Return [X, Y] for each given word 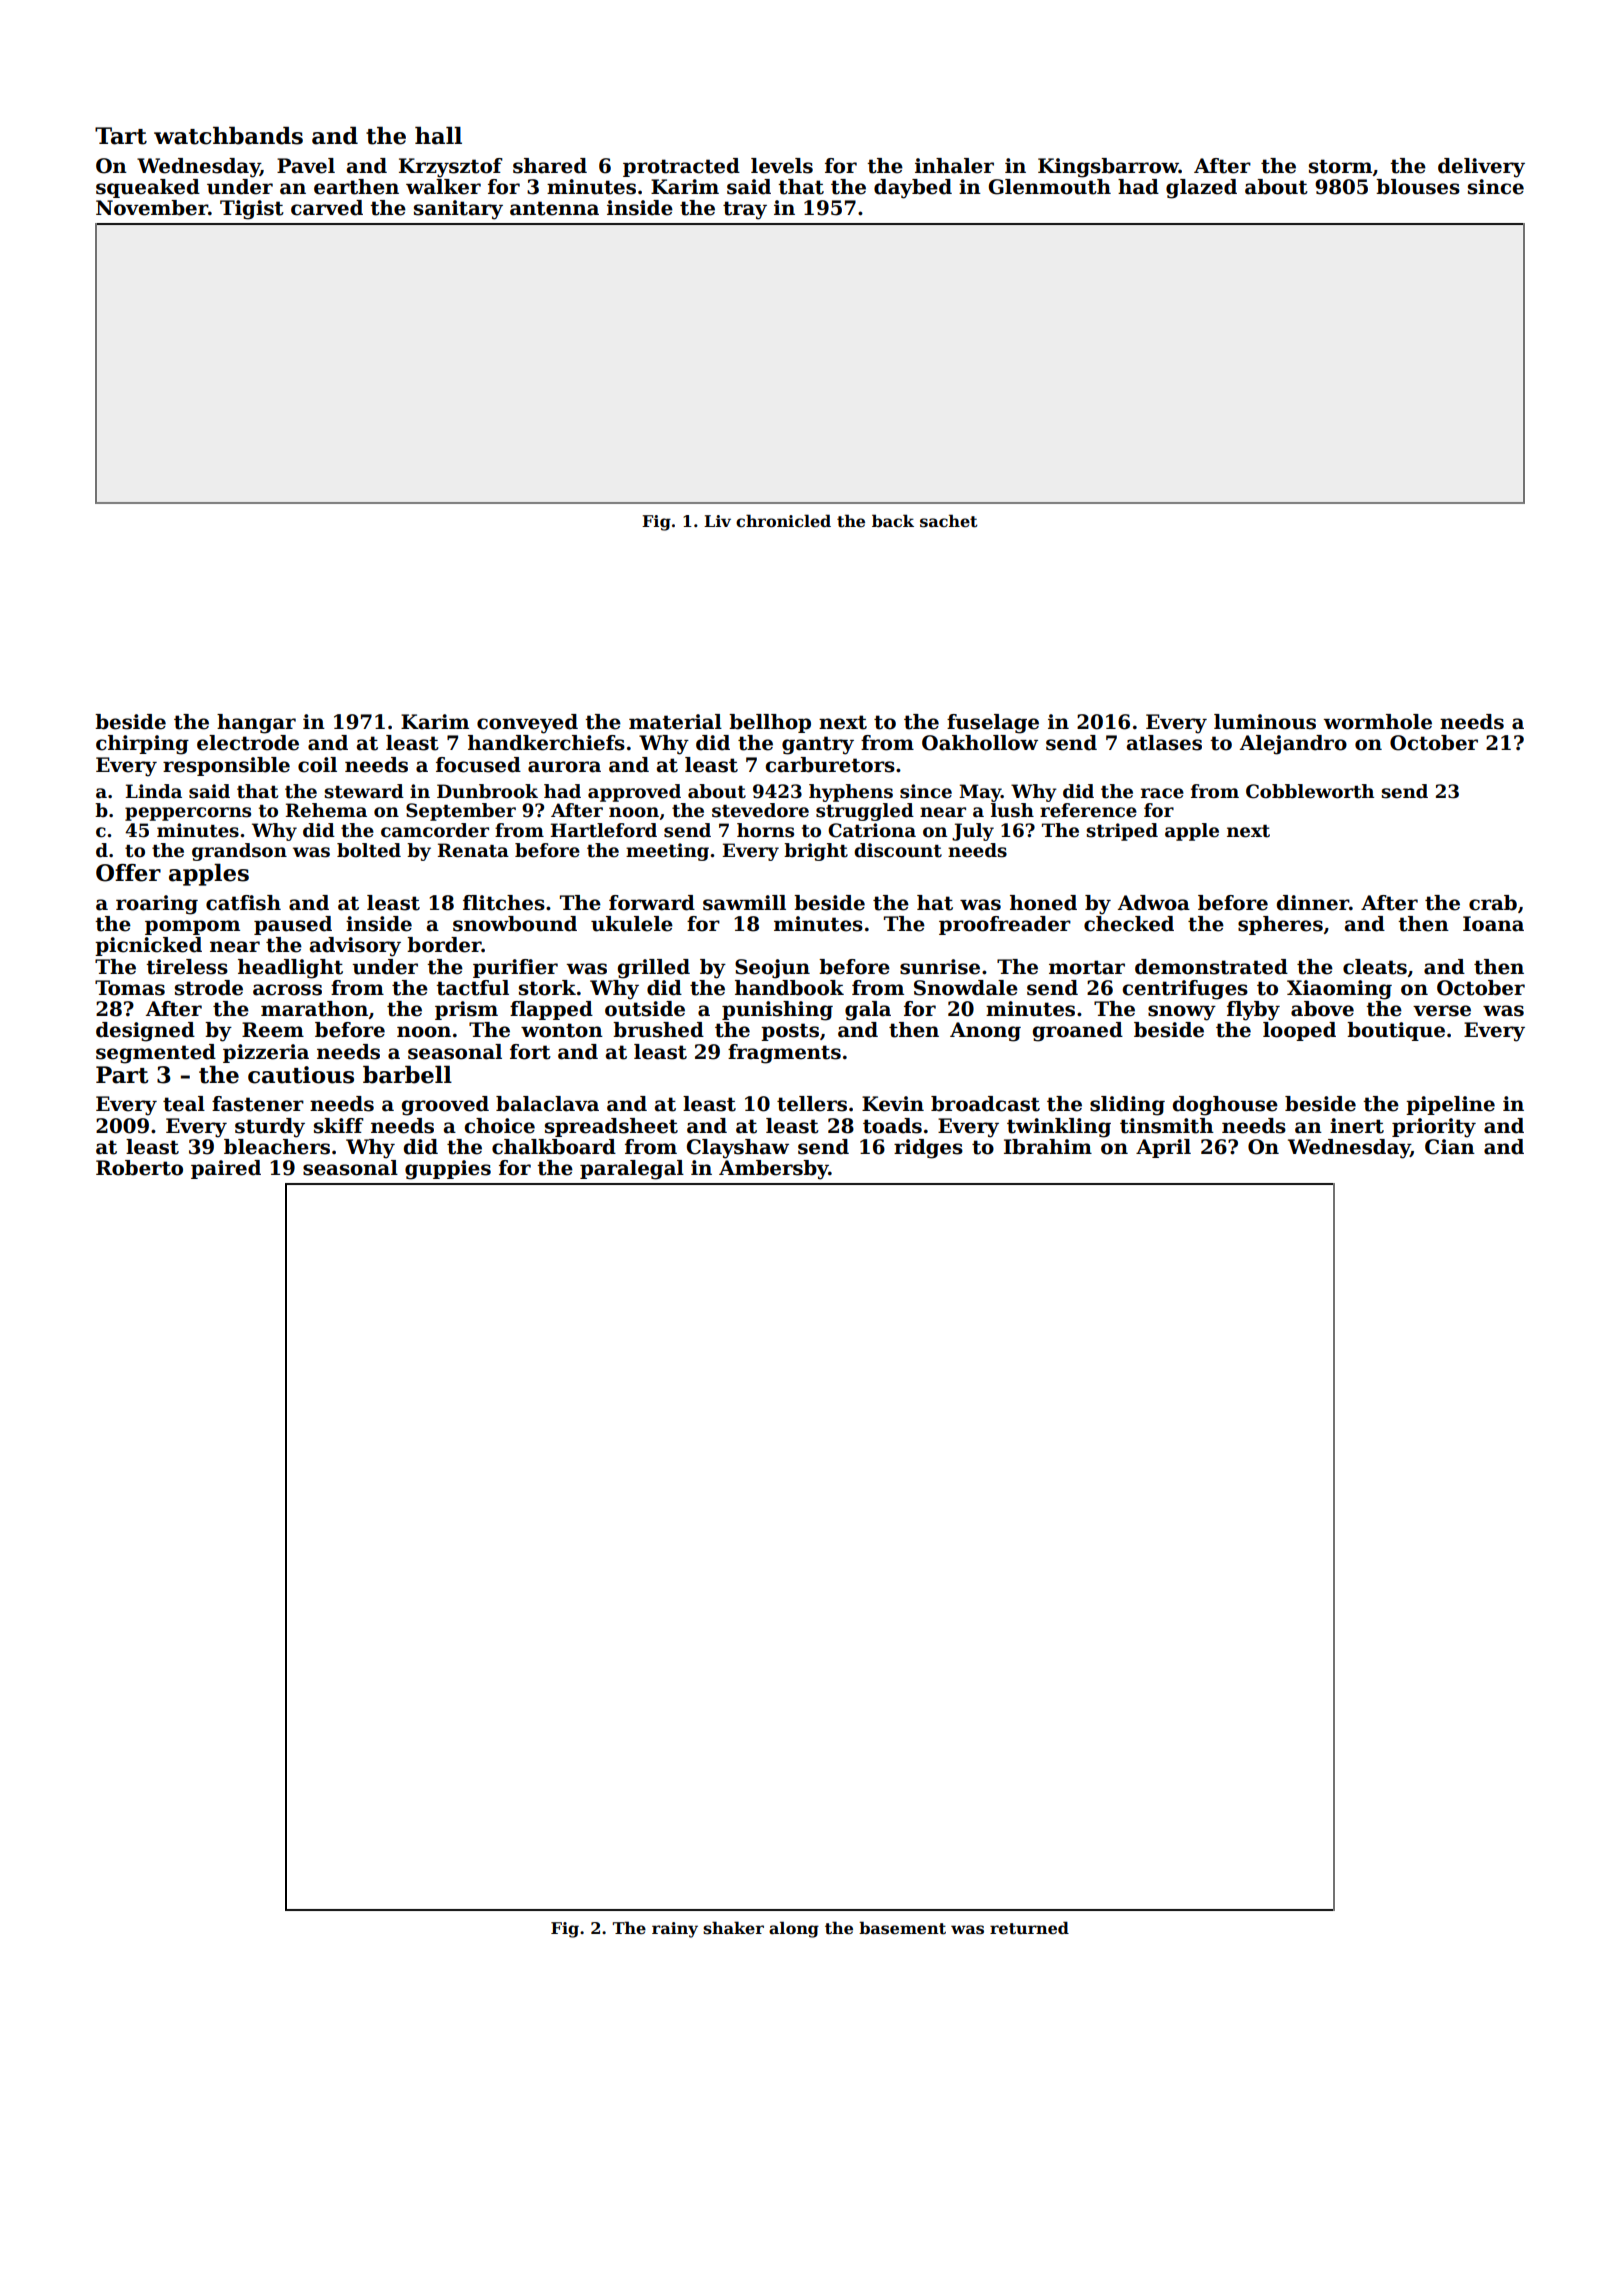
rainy [675, 1930]
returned [1029, 1928]
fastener [258, 1104]
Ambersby [774, 1170]
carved [327, 208]
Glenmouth [1050, 187]
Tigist [252, 210]
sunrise [940, 967]
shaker [733, 1928]
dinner [1313, 903]
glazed [1201, 189]
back [893, 521]
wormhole [1377, 722]
